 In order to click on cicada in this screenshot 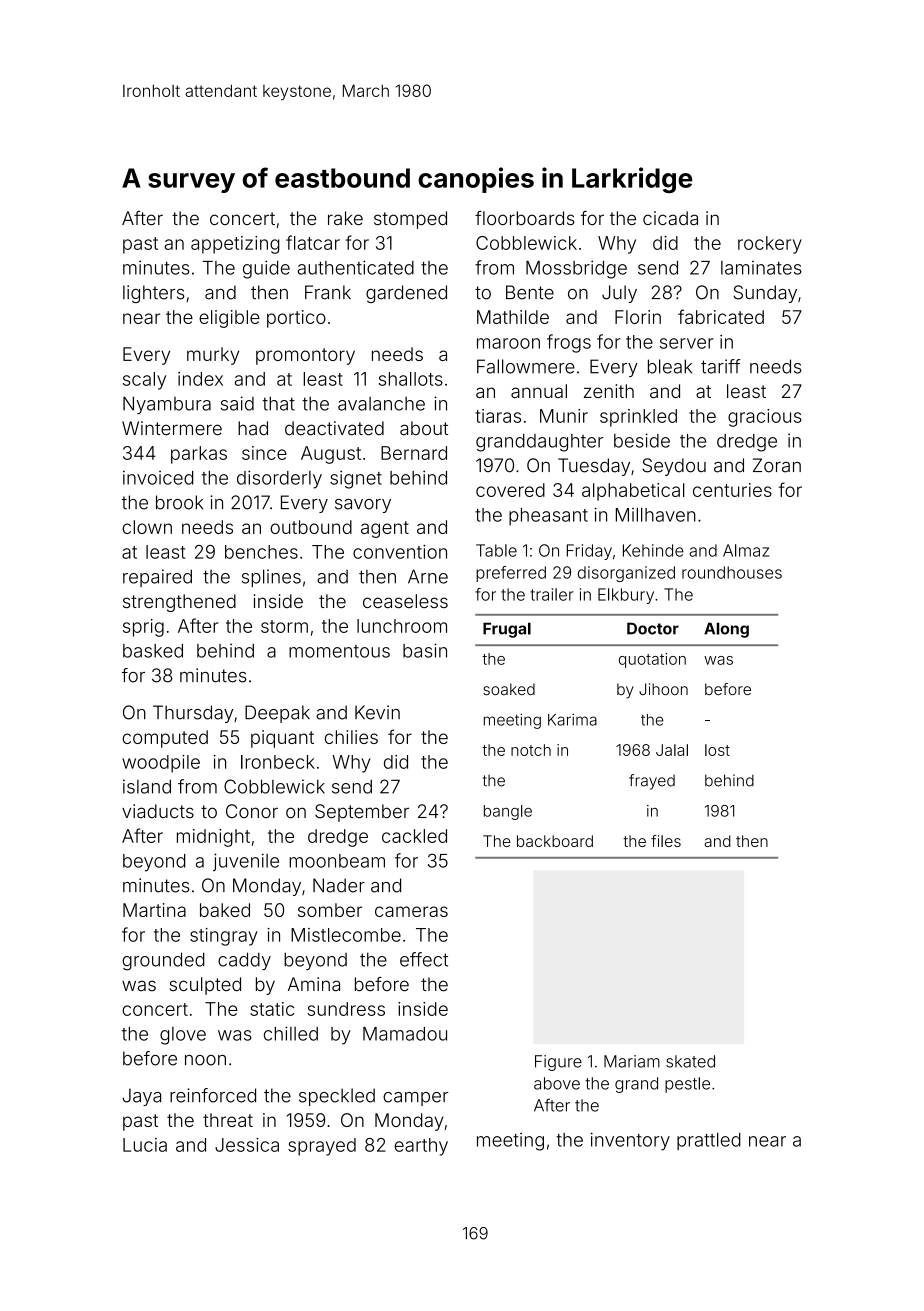, I will do `click(670, 218)`.
